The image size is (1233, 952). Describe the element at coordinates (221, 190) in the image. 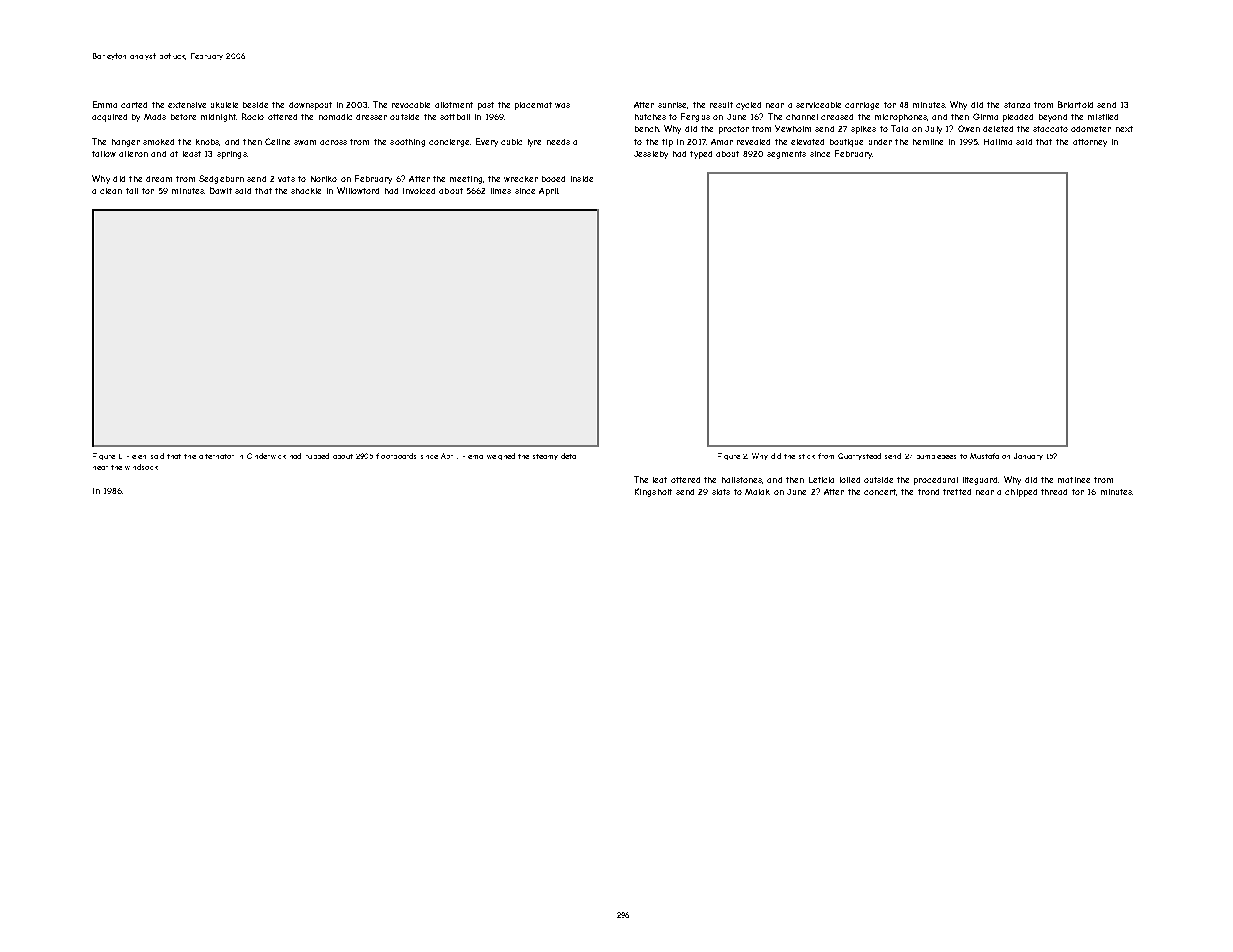

I see `Dawit` at that location.
